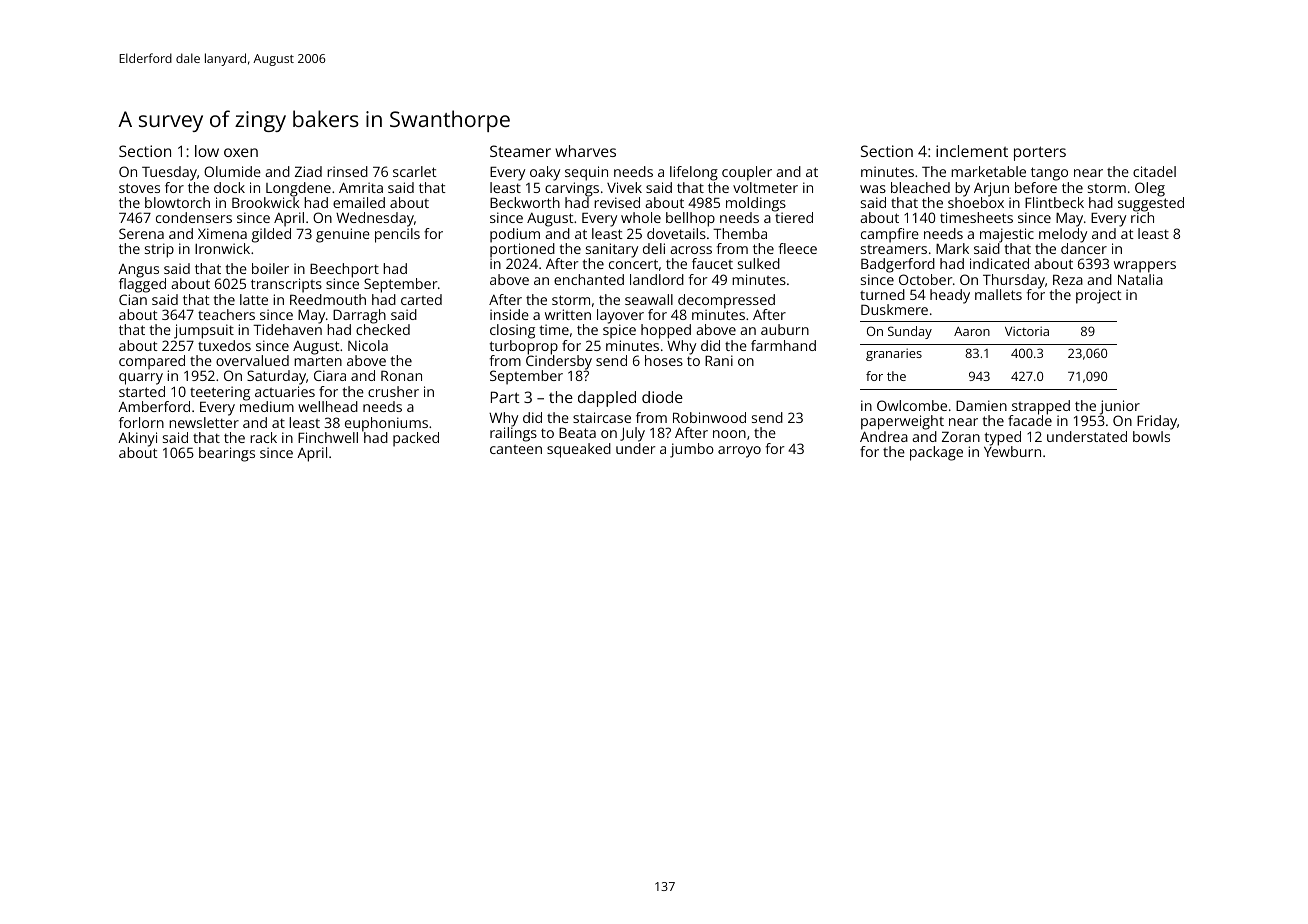 This page has height=924, width=1308. Describe the element at coordinates (267, 406) in the page. I see `medium` at that location.
